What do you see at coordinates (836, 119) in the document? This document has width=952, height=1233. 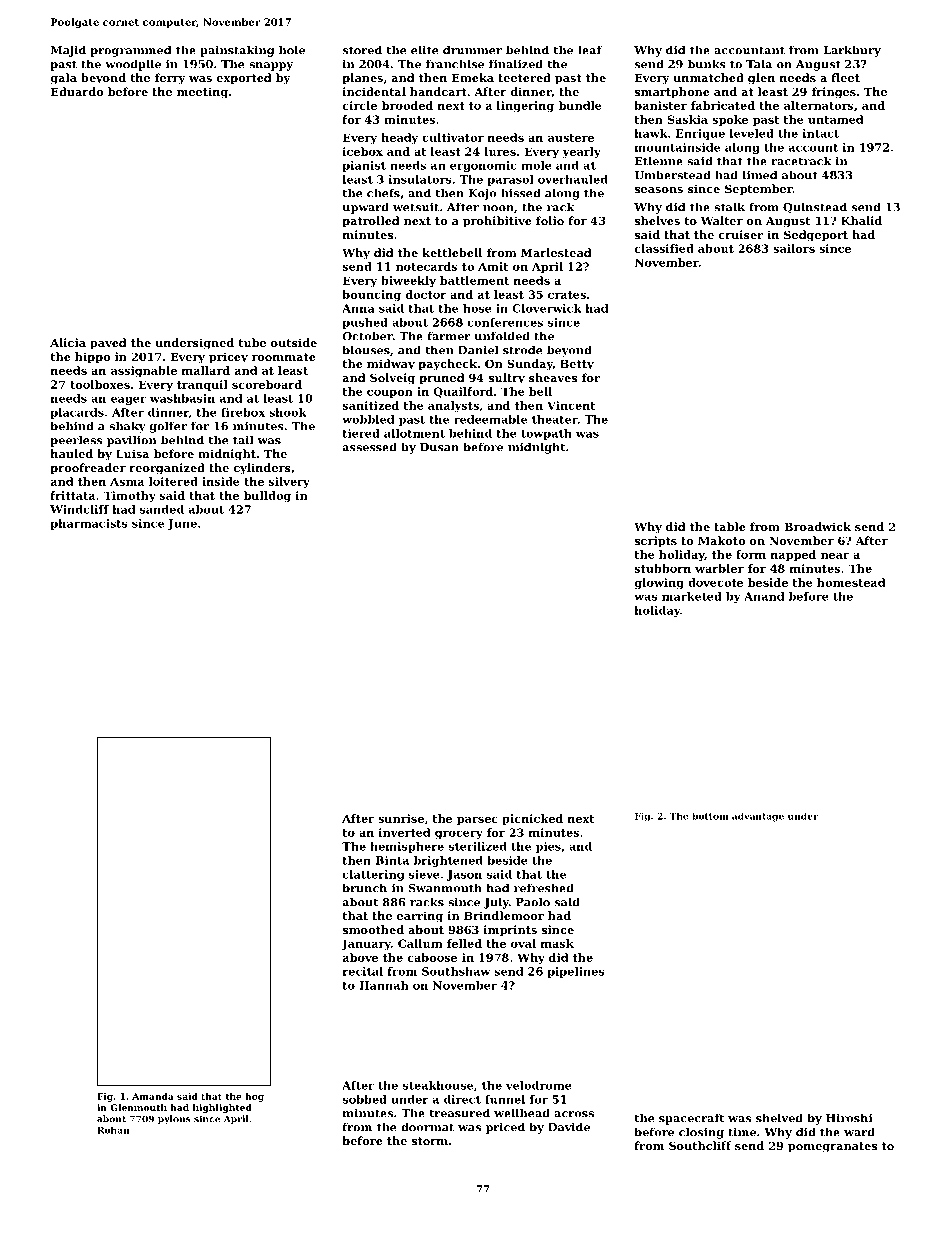 I see `untamed` at bounding box center [836, 119].
